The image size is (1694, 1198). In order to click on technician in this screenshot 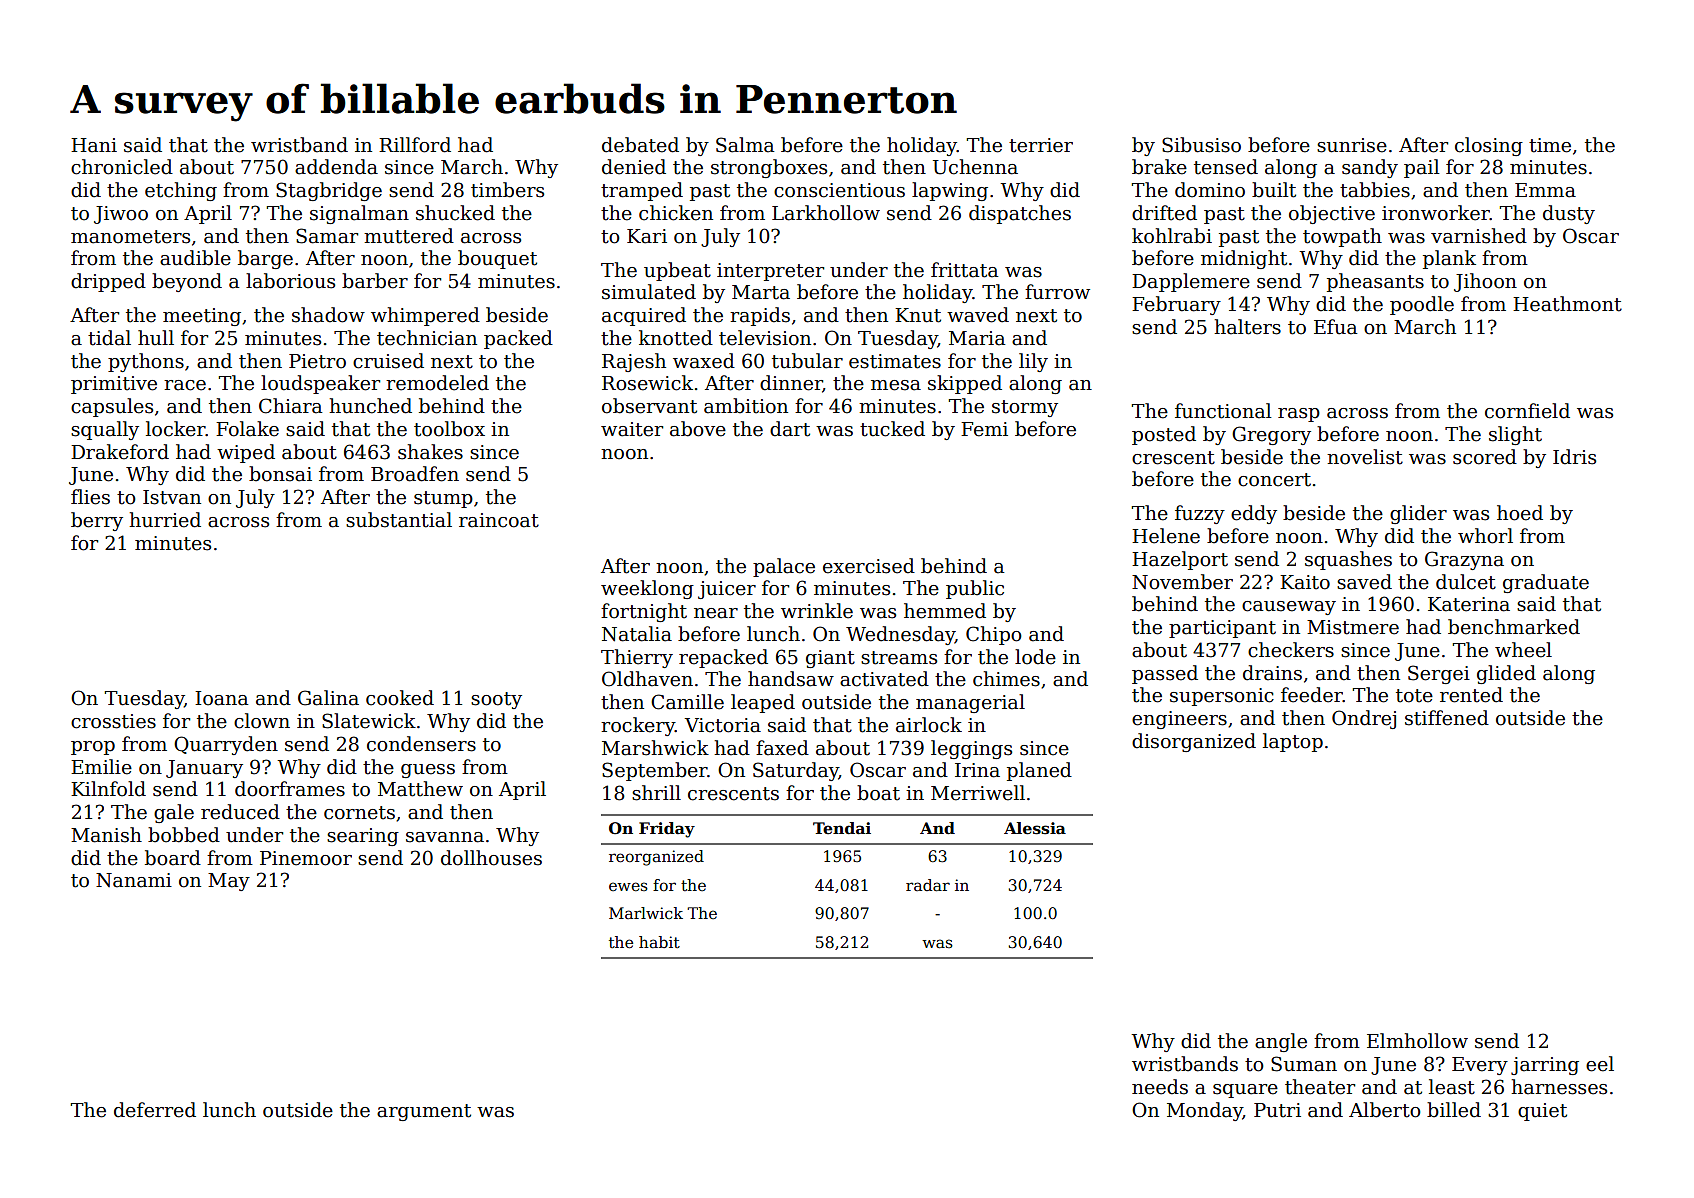, I will do `click(427, 338)`.
